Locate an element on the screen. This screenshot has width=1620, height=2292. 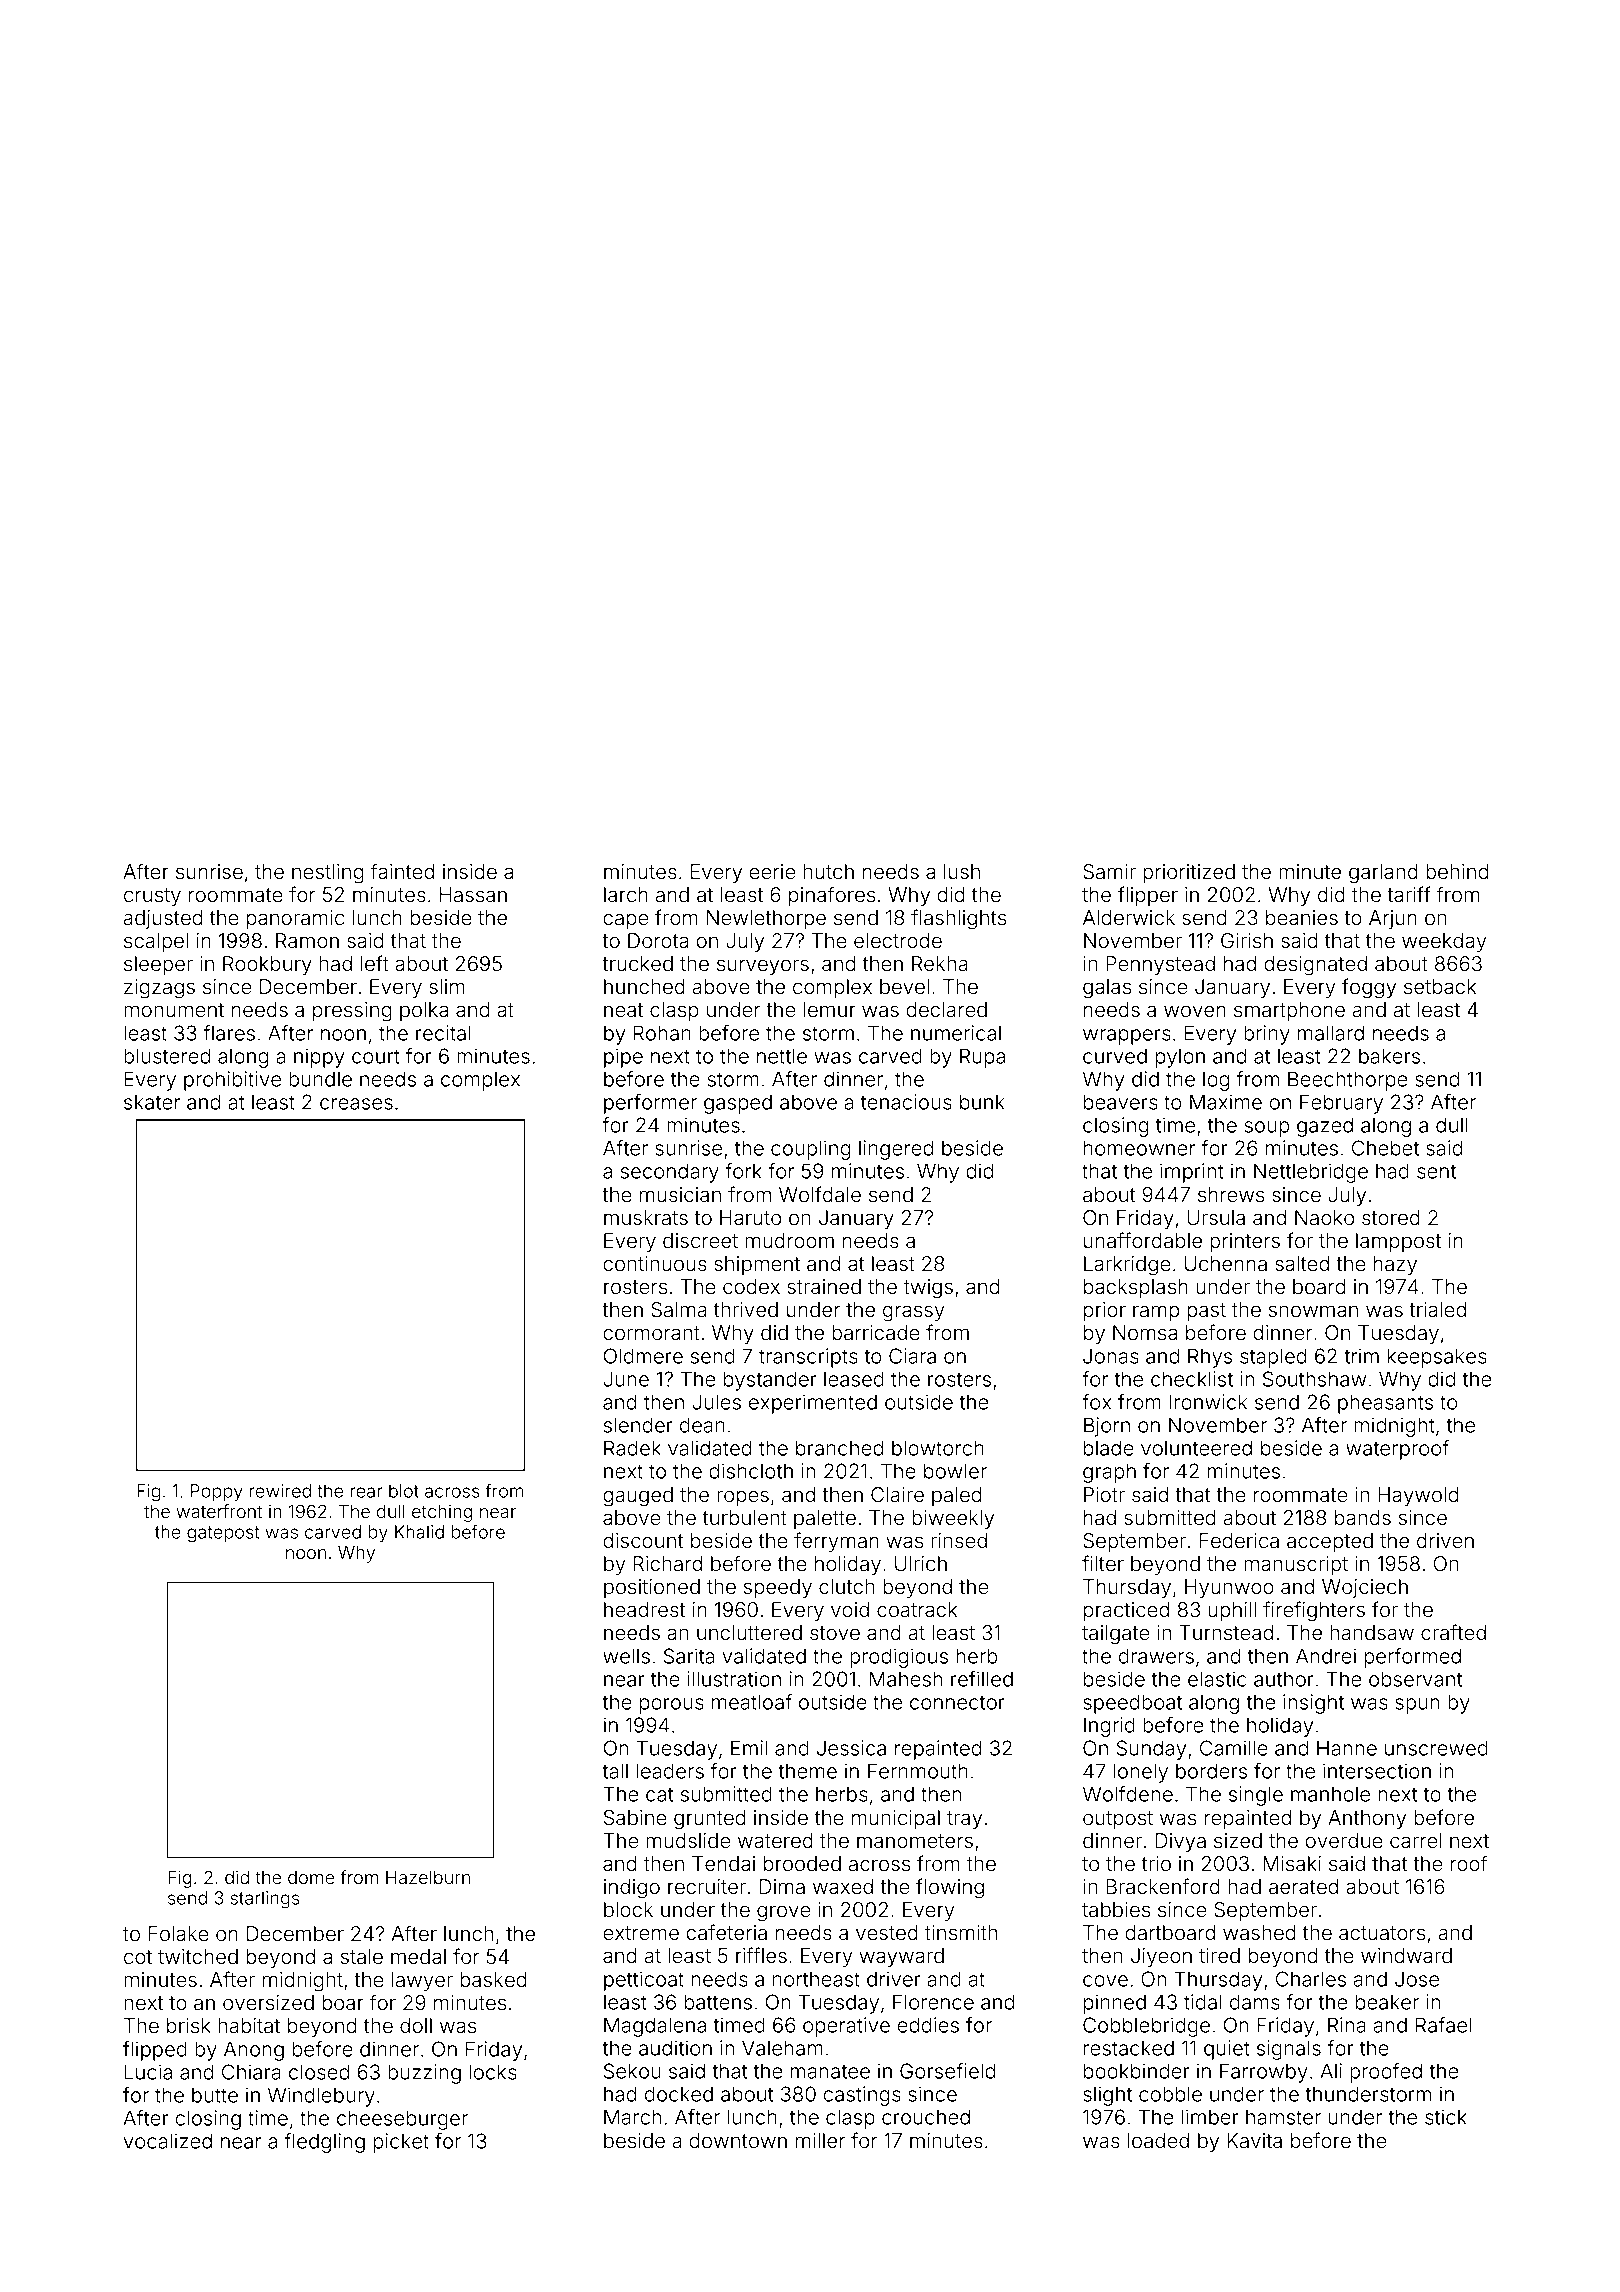
insight is located at coordinates (1313, 1704).
